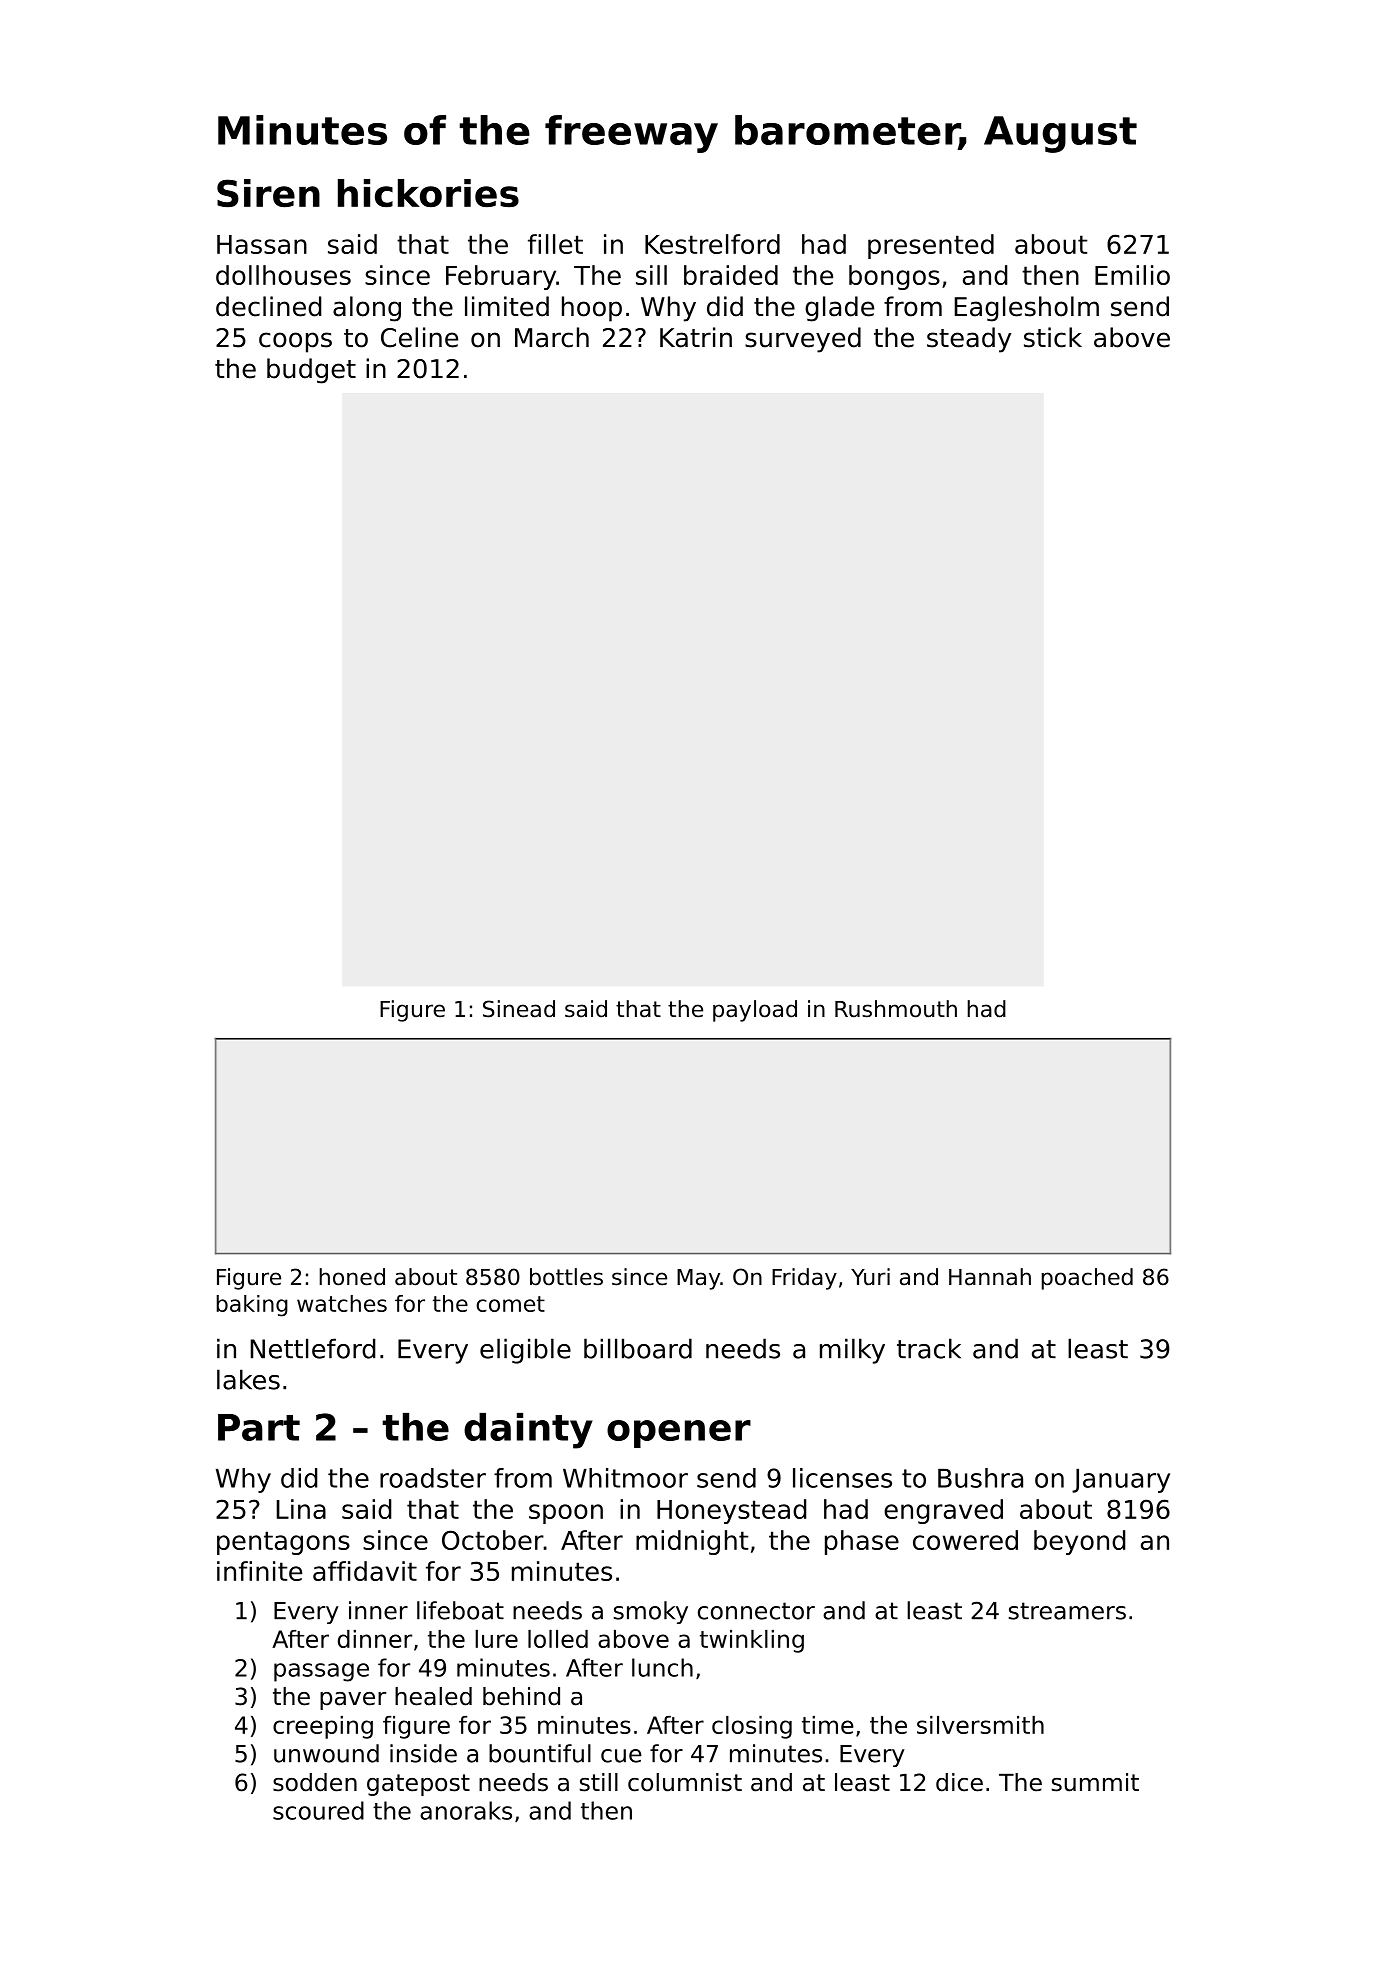 The height and width of the screenshot is (1969, 1386). I want to click on hickories, so click(428, 193).
